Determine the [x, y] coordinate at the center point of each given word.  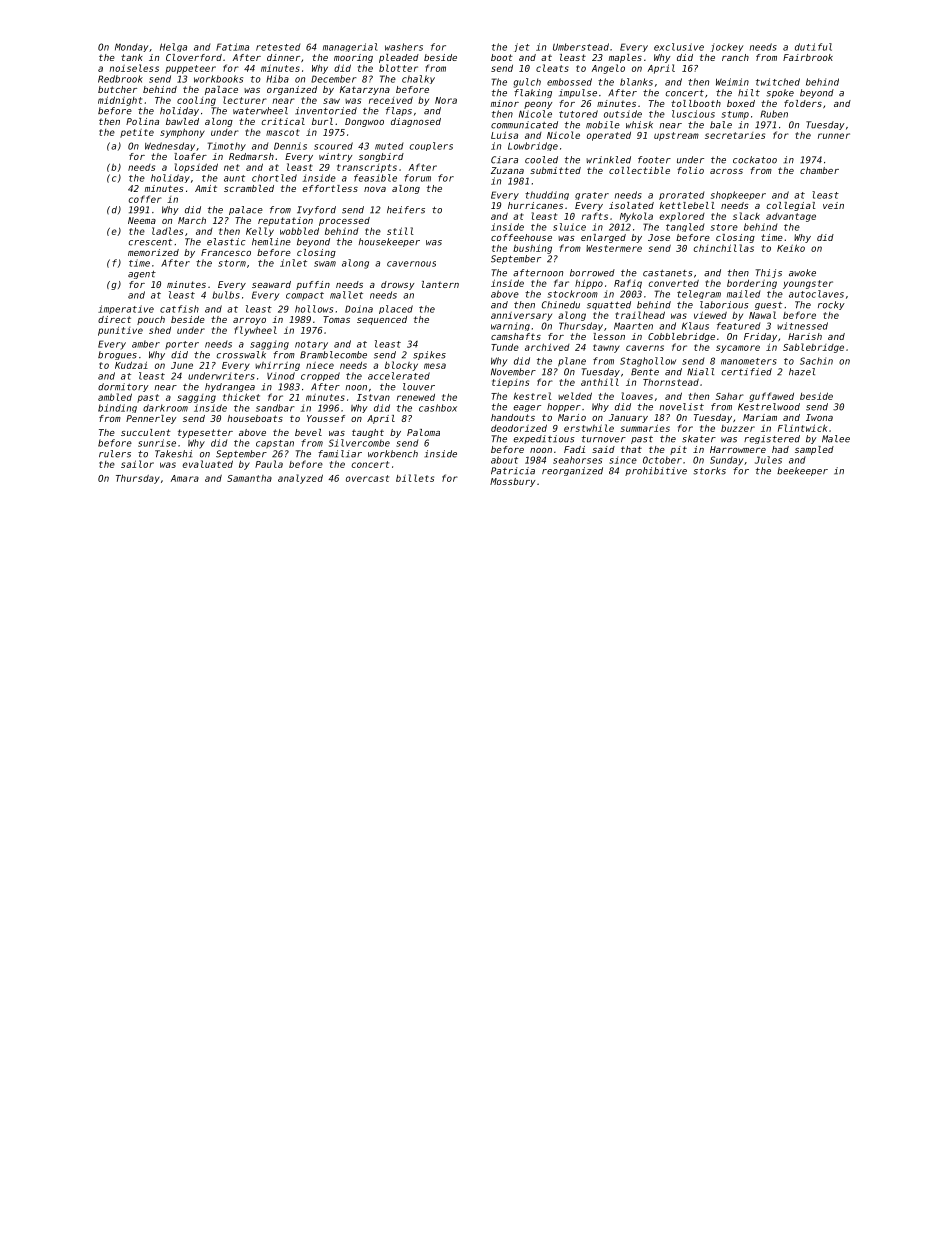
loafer [190, 156]
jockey [727, 47]
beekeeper [802, 471]
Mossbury [512, 482]
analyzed [300, 479]
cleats [552, 68]
